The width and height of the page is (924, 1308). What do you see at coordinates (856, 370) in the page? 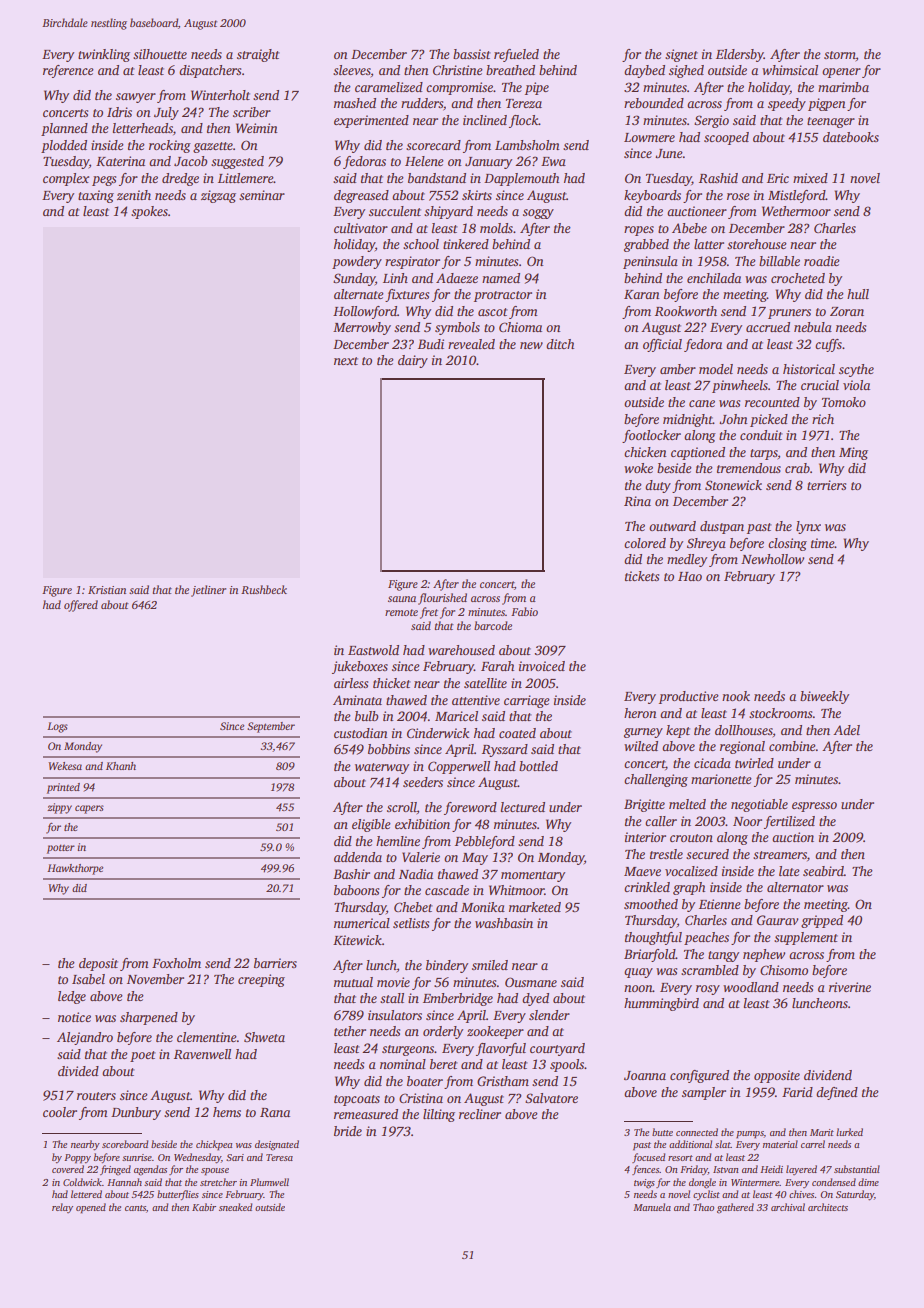
I see `scythe` at bounding box center [856, 370].
